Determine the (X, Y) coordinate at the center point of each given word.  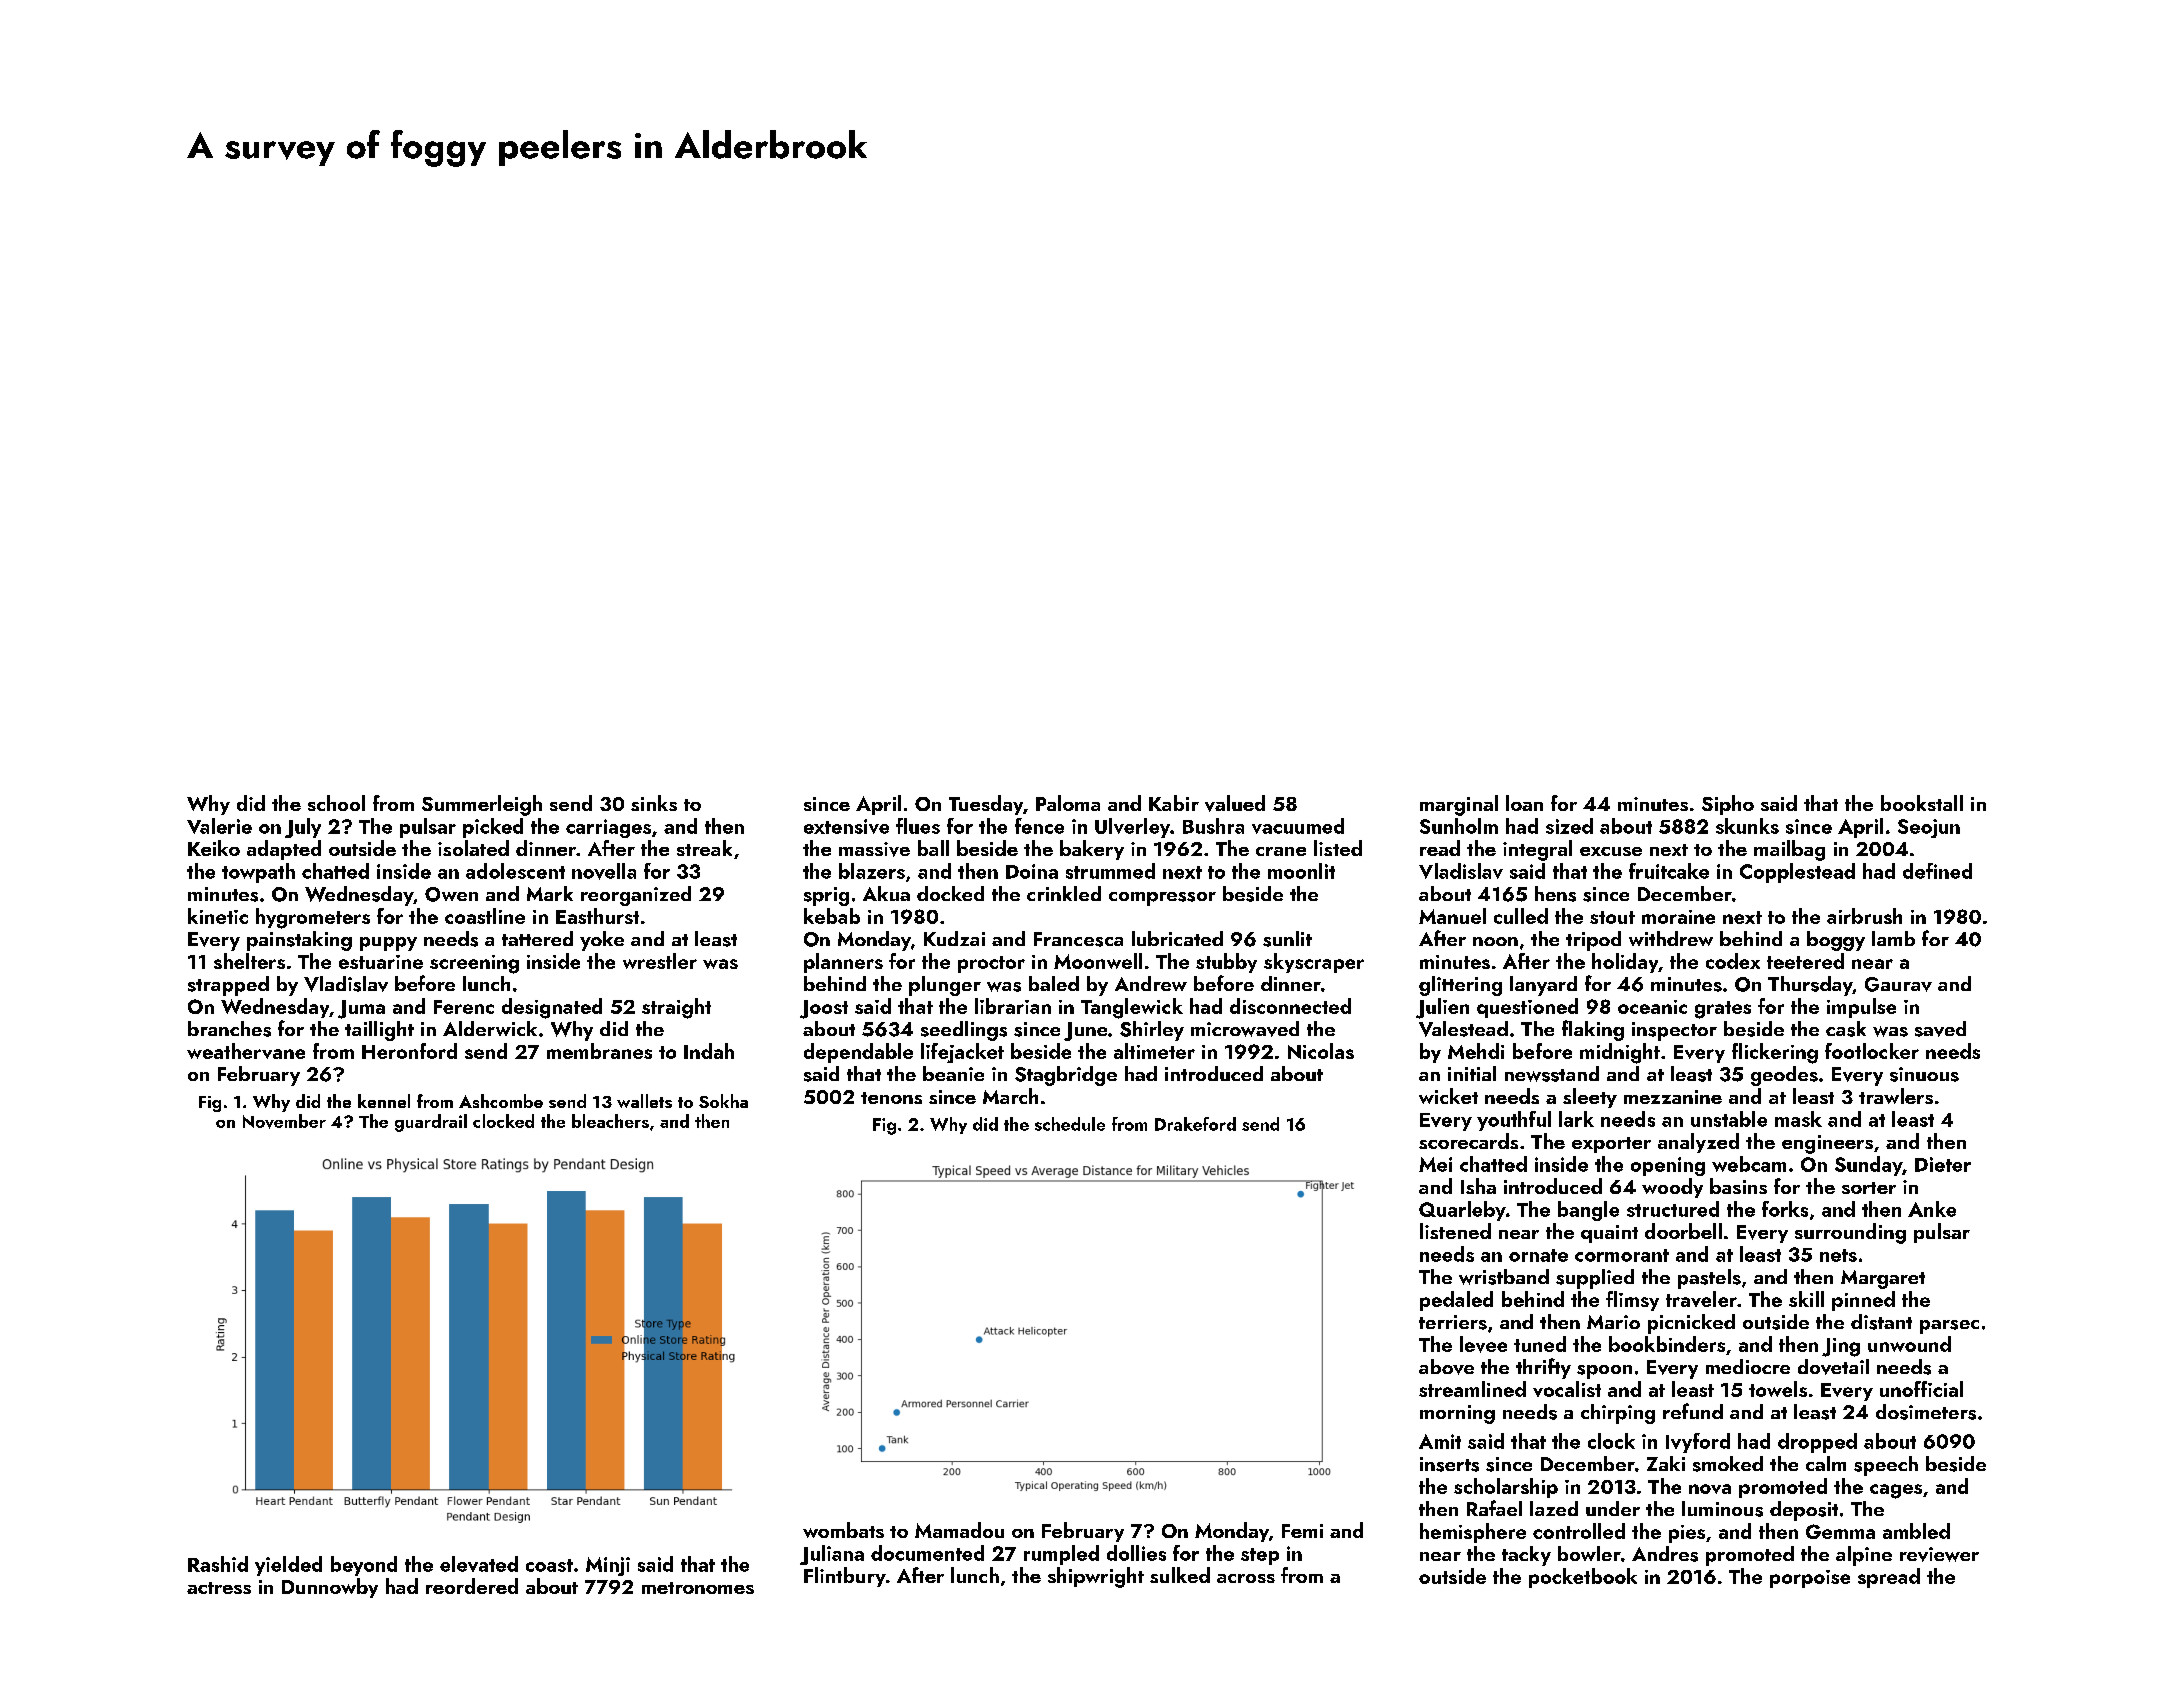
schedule (1070, 1124)
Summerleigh (482, 805)
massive (874, 849)
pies (1687, 1534)
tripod (1593, 941)
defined (1937, 871)
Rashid (218, 1564)
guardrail (431, 1123)
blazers (872, 871)
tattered (537, 938)
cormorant (1622, 1255)
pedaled (1456, 1301)
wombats (843, 1530)
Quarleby (1462, 1211)
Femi (1302, 1531)
